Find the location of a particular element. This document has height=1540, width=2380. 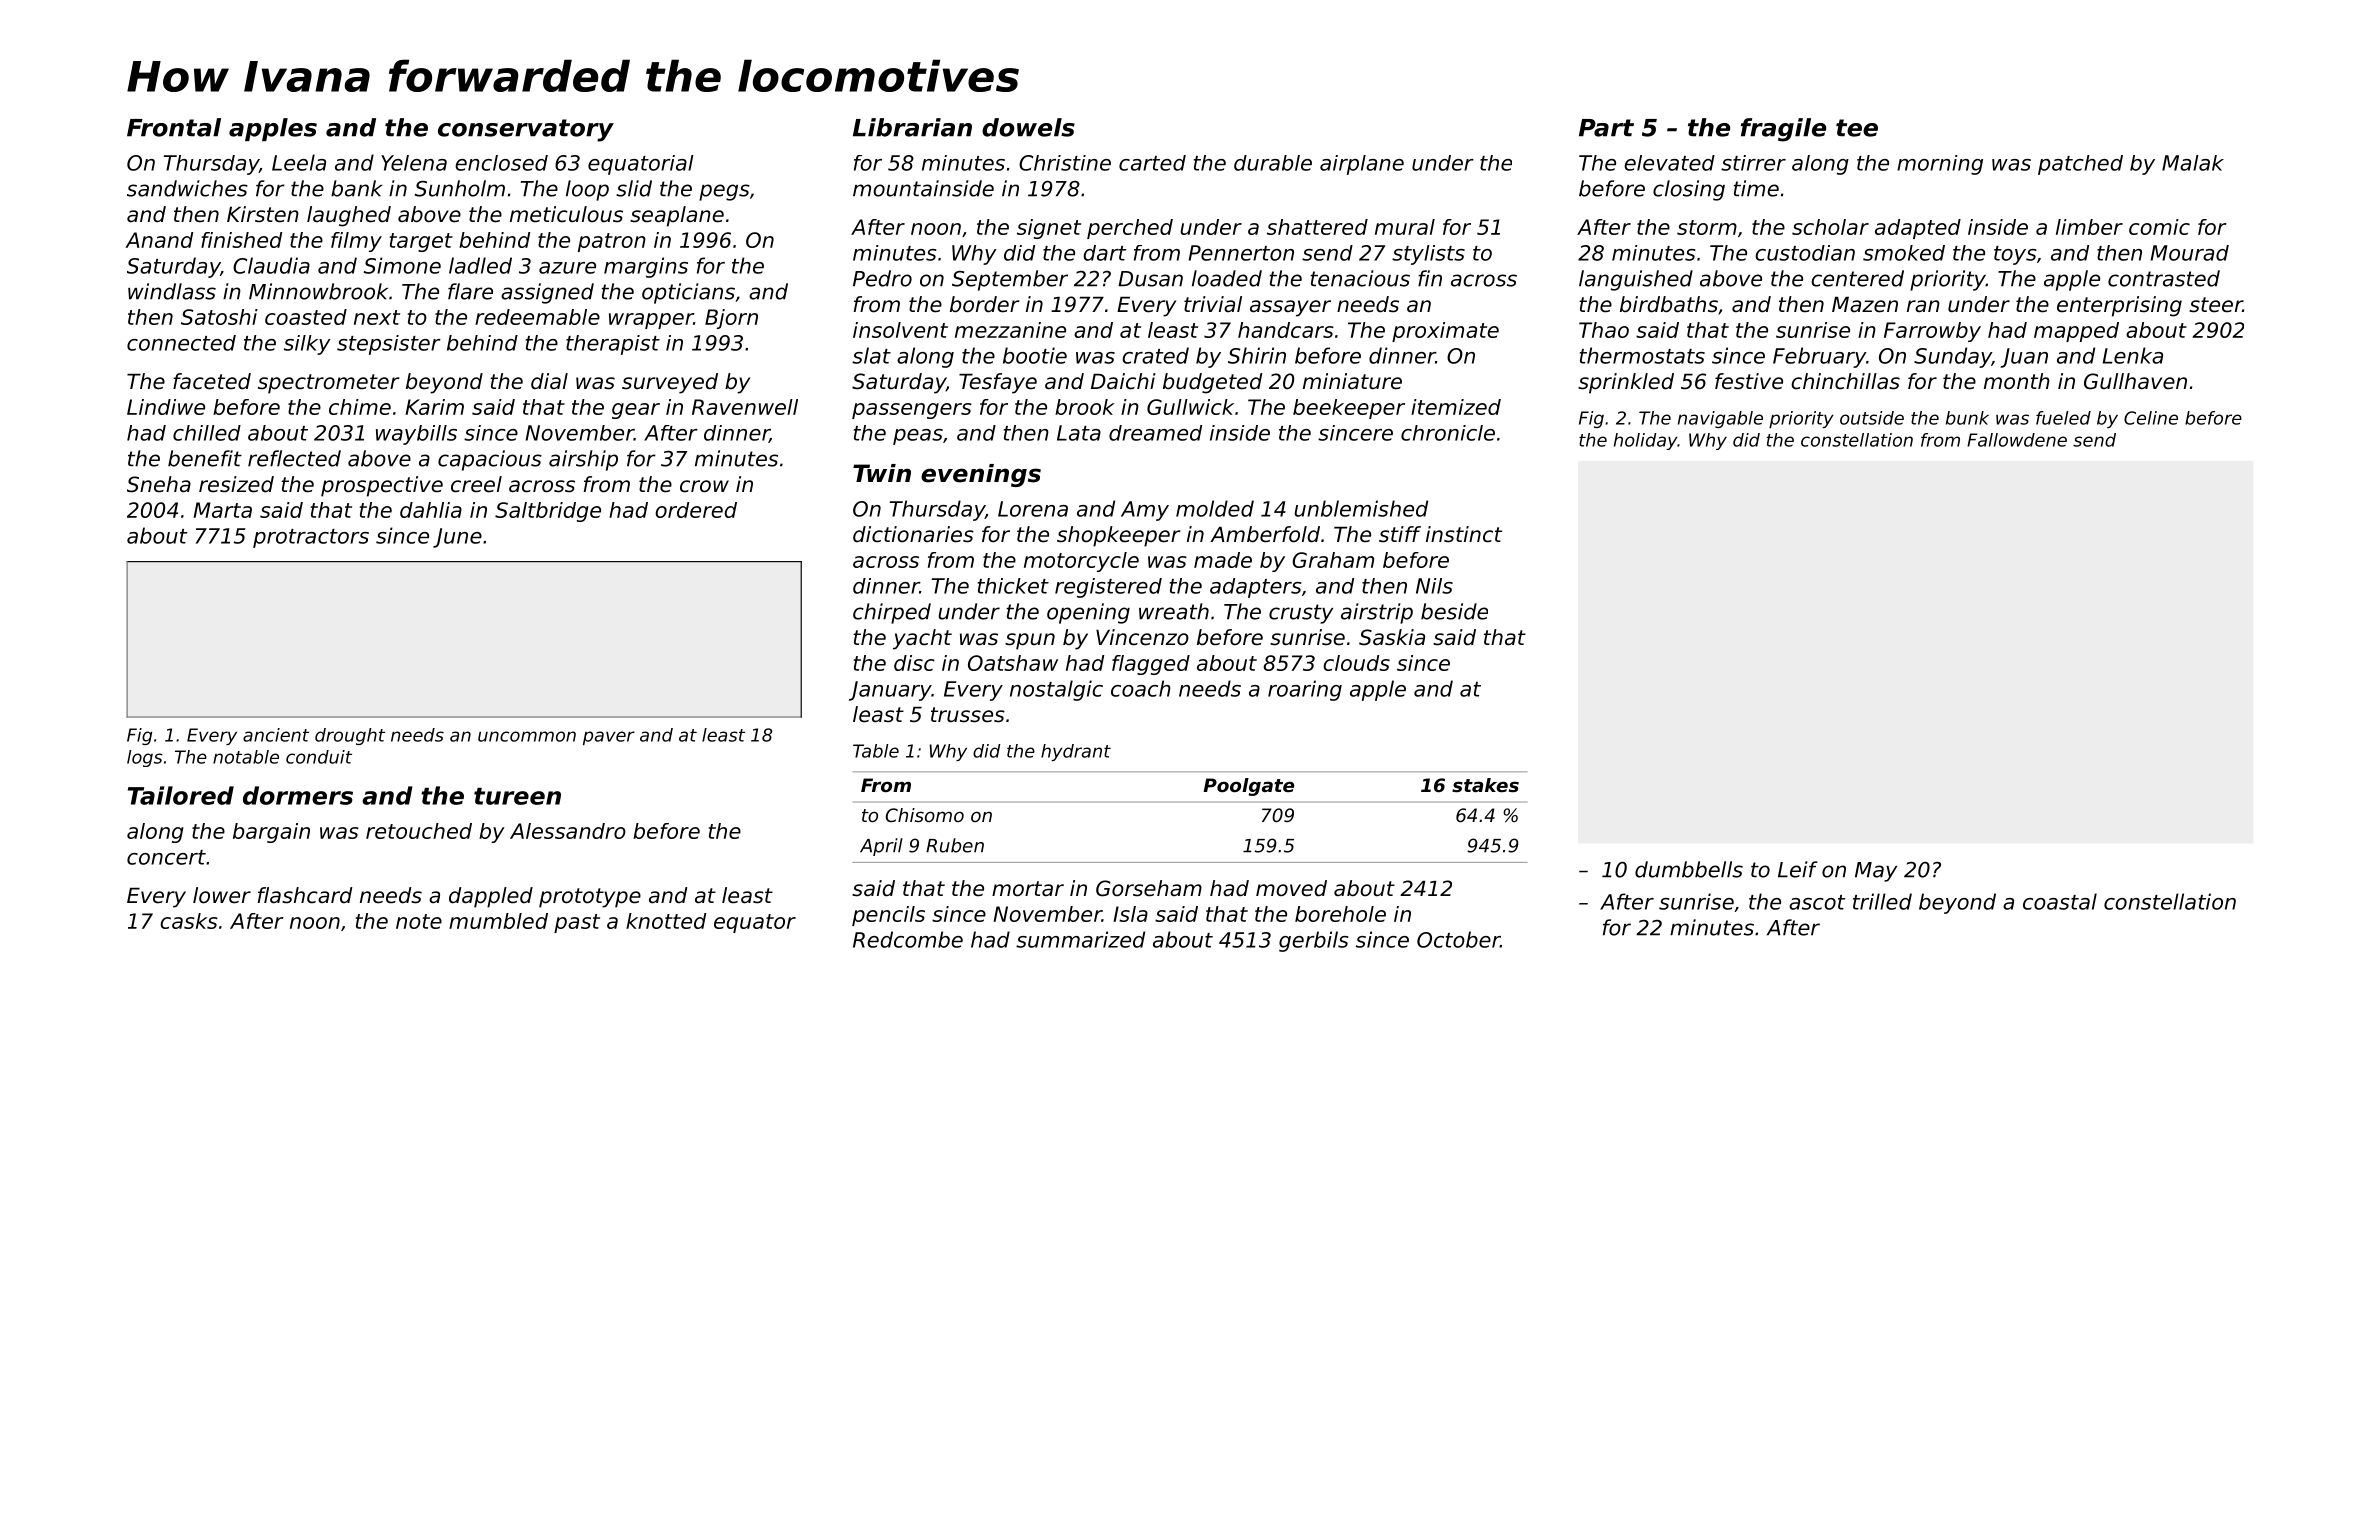

stakes is located at coordinates (1485, 785).
